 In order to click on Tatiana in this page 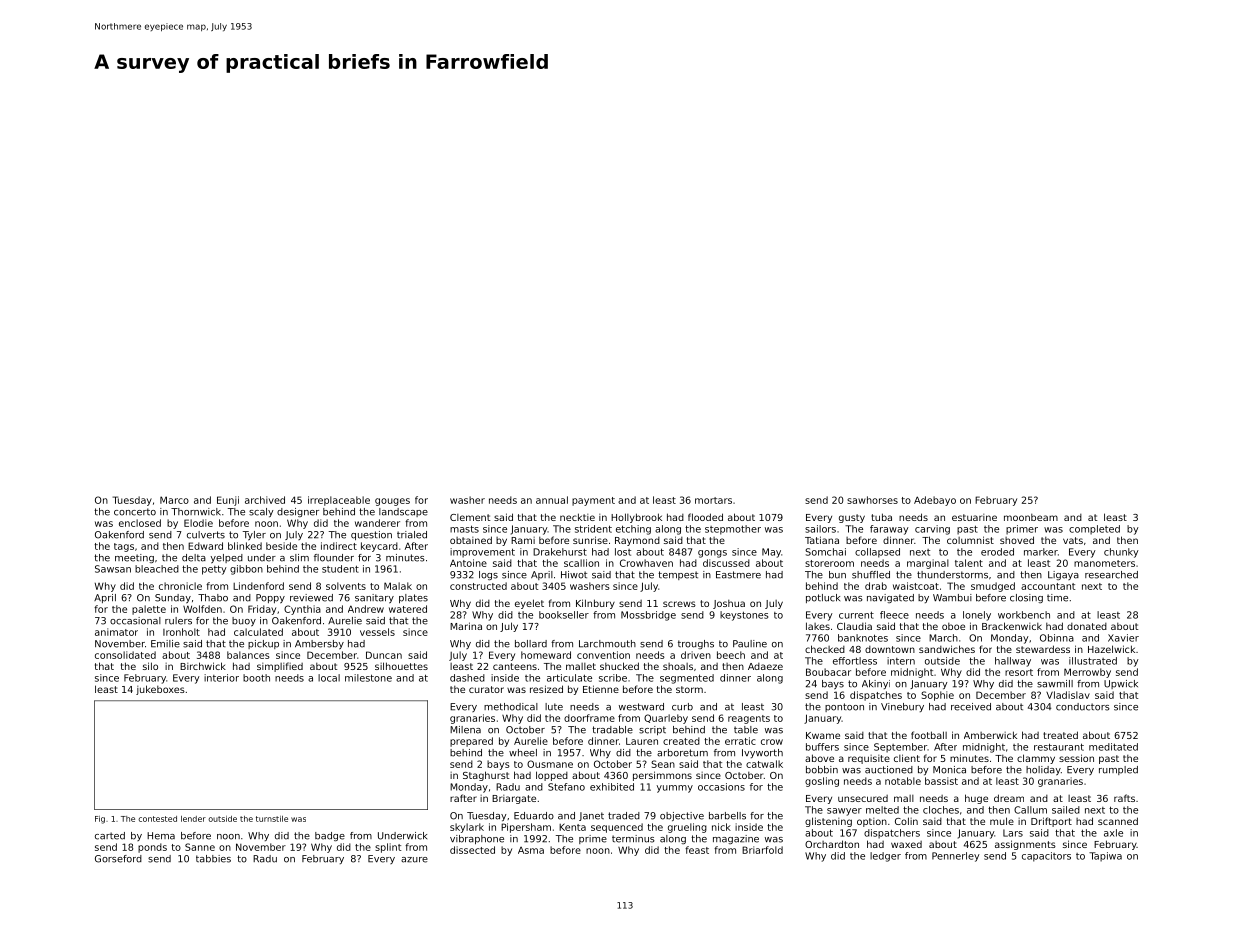, I will do `click(822, 540)`.
